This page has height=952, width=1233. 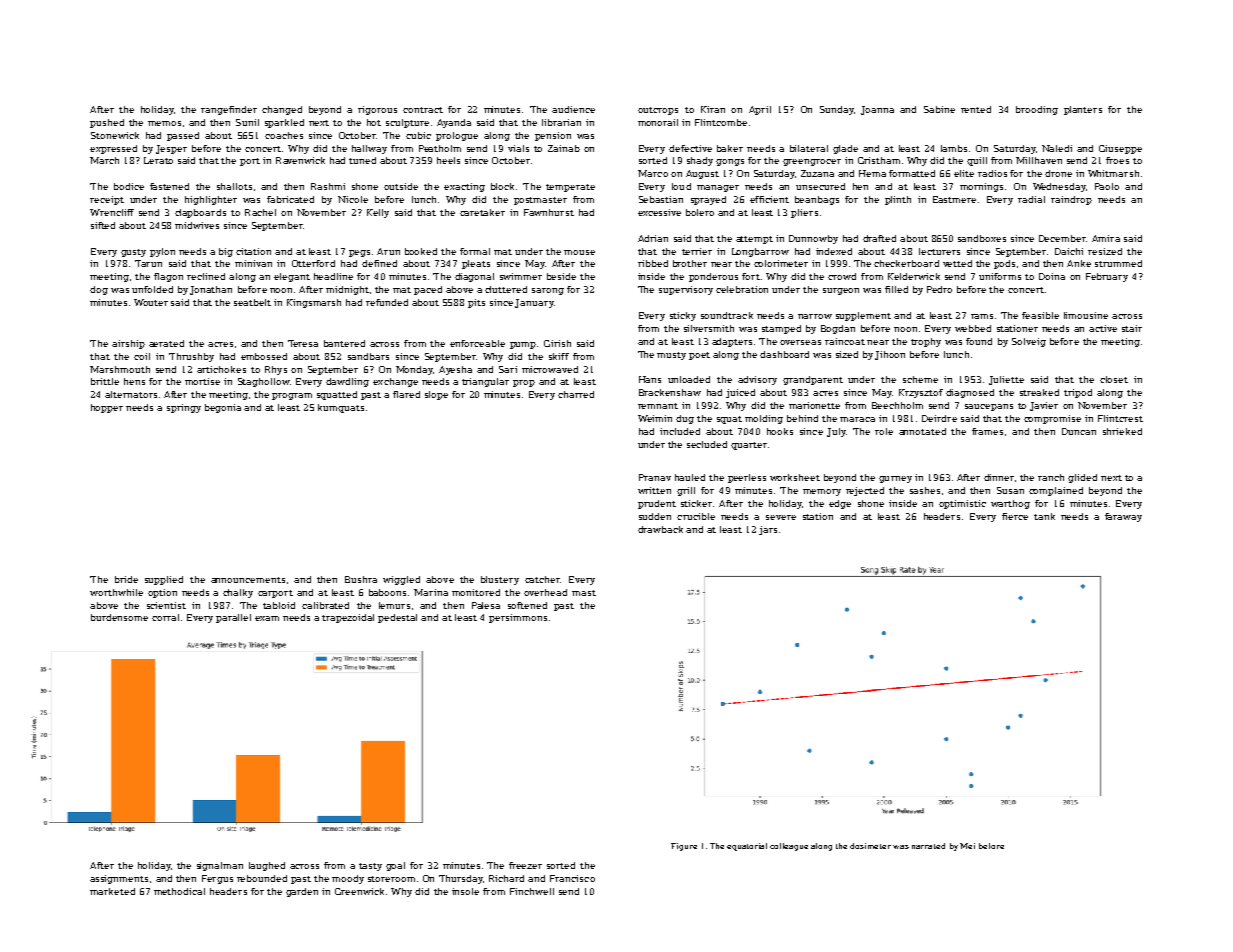 What do you see at coordinates (128, 344) in the page?
I see `airship` at bounding box center [128, 344].
